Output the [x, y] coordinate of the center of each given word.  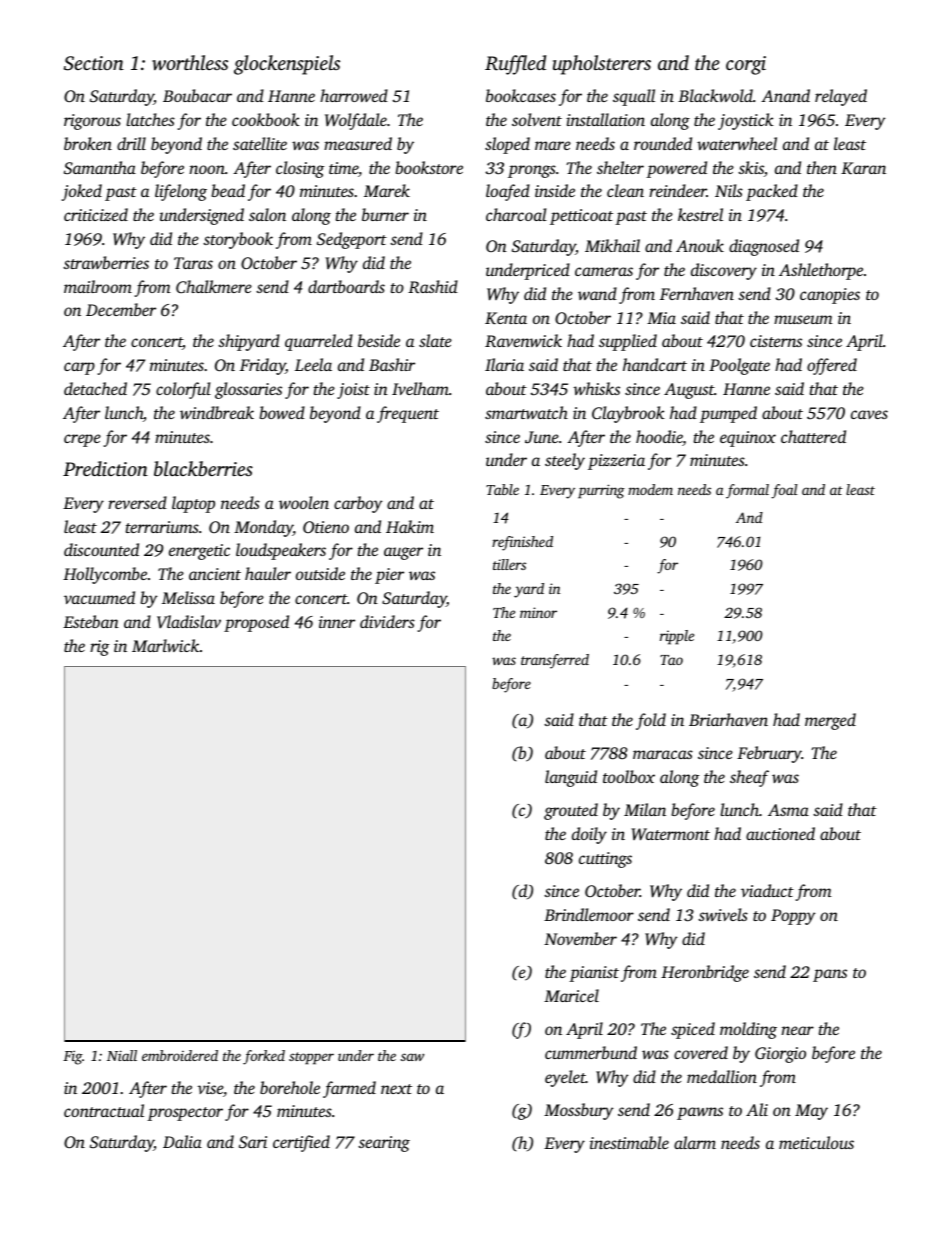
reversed [137, 502]
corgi [746, 65]
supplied [628, 342]
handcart [655, 364]
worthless [190, 62]
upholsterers [602, 65]
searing [384, 1144]
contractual [104, 1110]
